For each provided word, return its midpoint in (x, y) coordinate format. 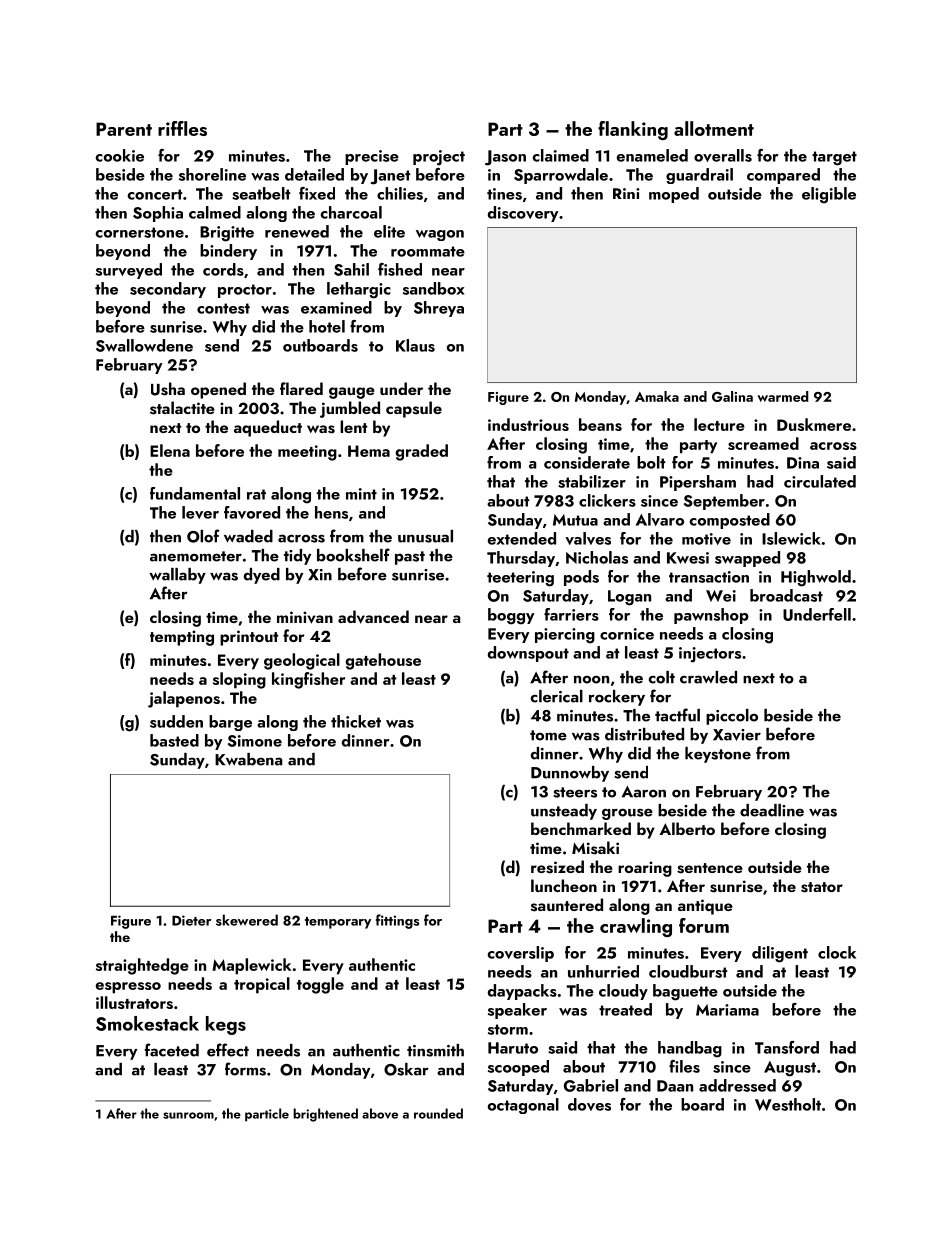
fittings (397, 921)
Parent (124, 129)
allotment (714, 128)
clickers (607, 500)
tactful (677, 715)
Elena (170, 450)
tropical (262, 985)
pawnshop (711, 616)
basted (174, 740)
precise (372, 157)
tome (548, 735)
